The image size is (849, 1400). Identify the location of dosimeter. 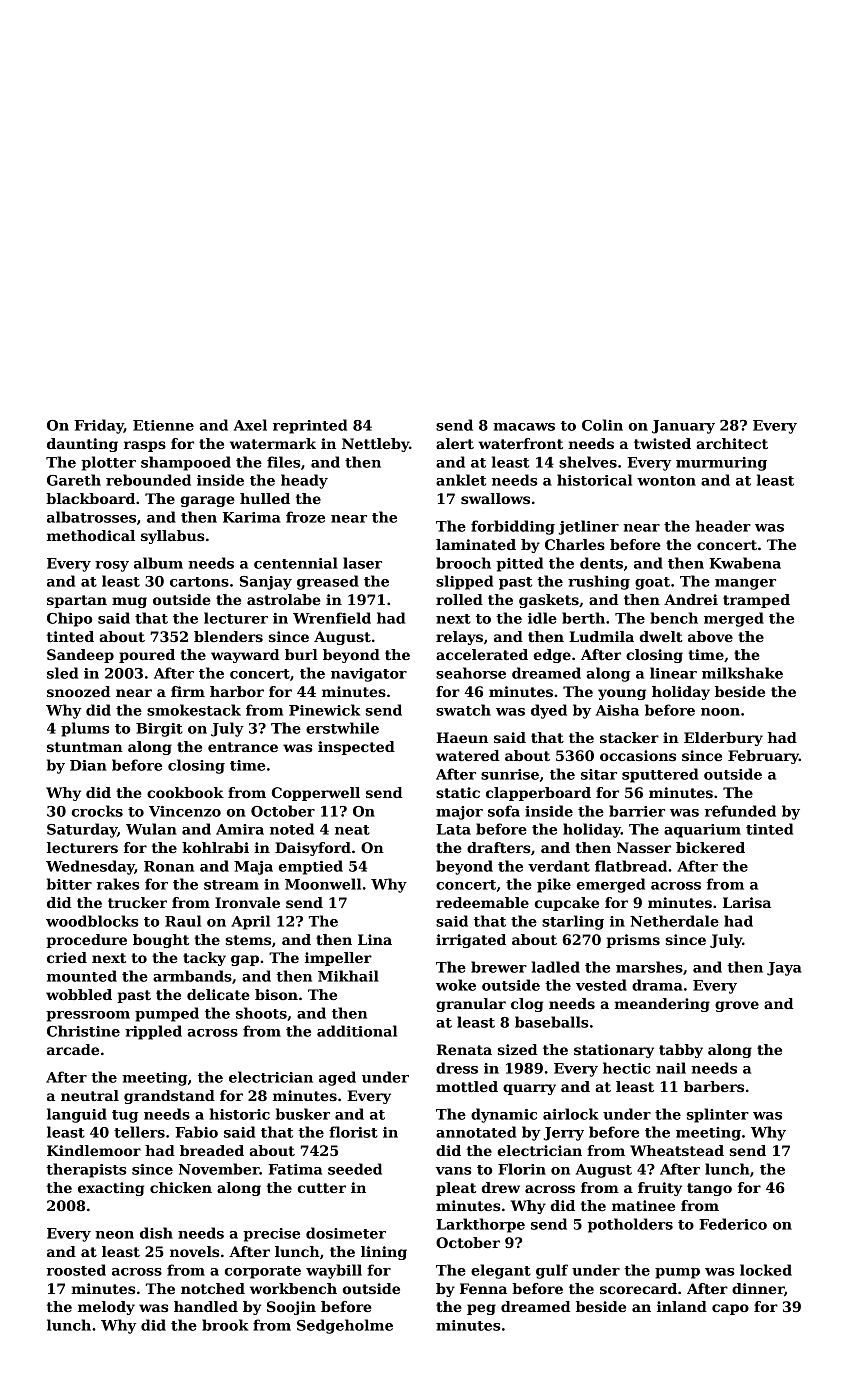
(346, 1233).
